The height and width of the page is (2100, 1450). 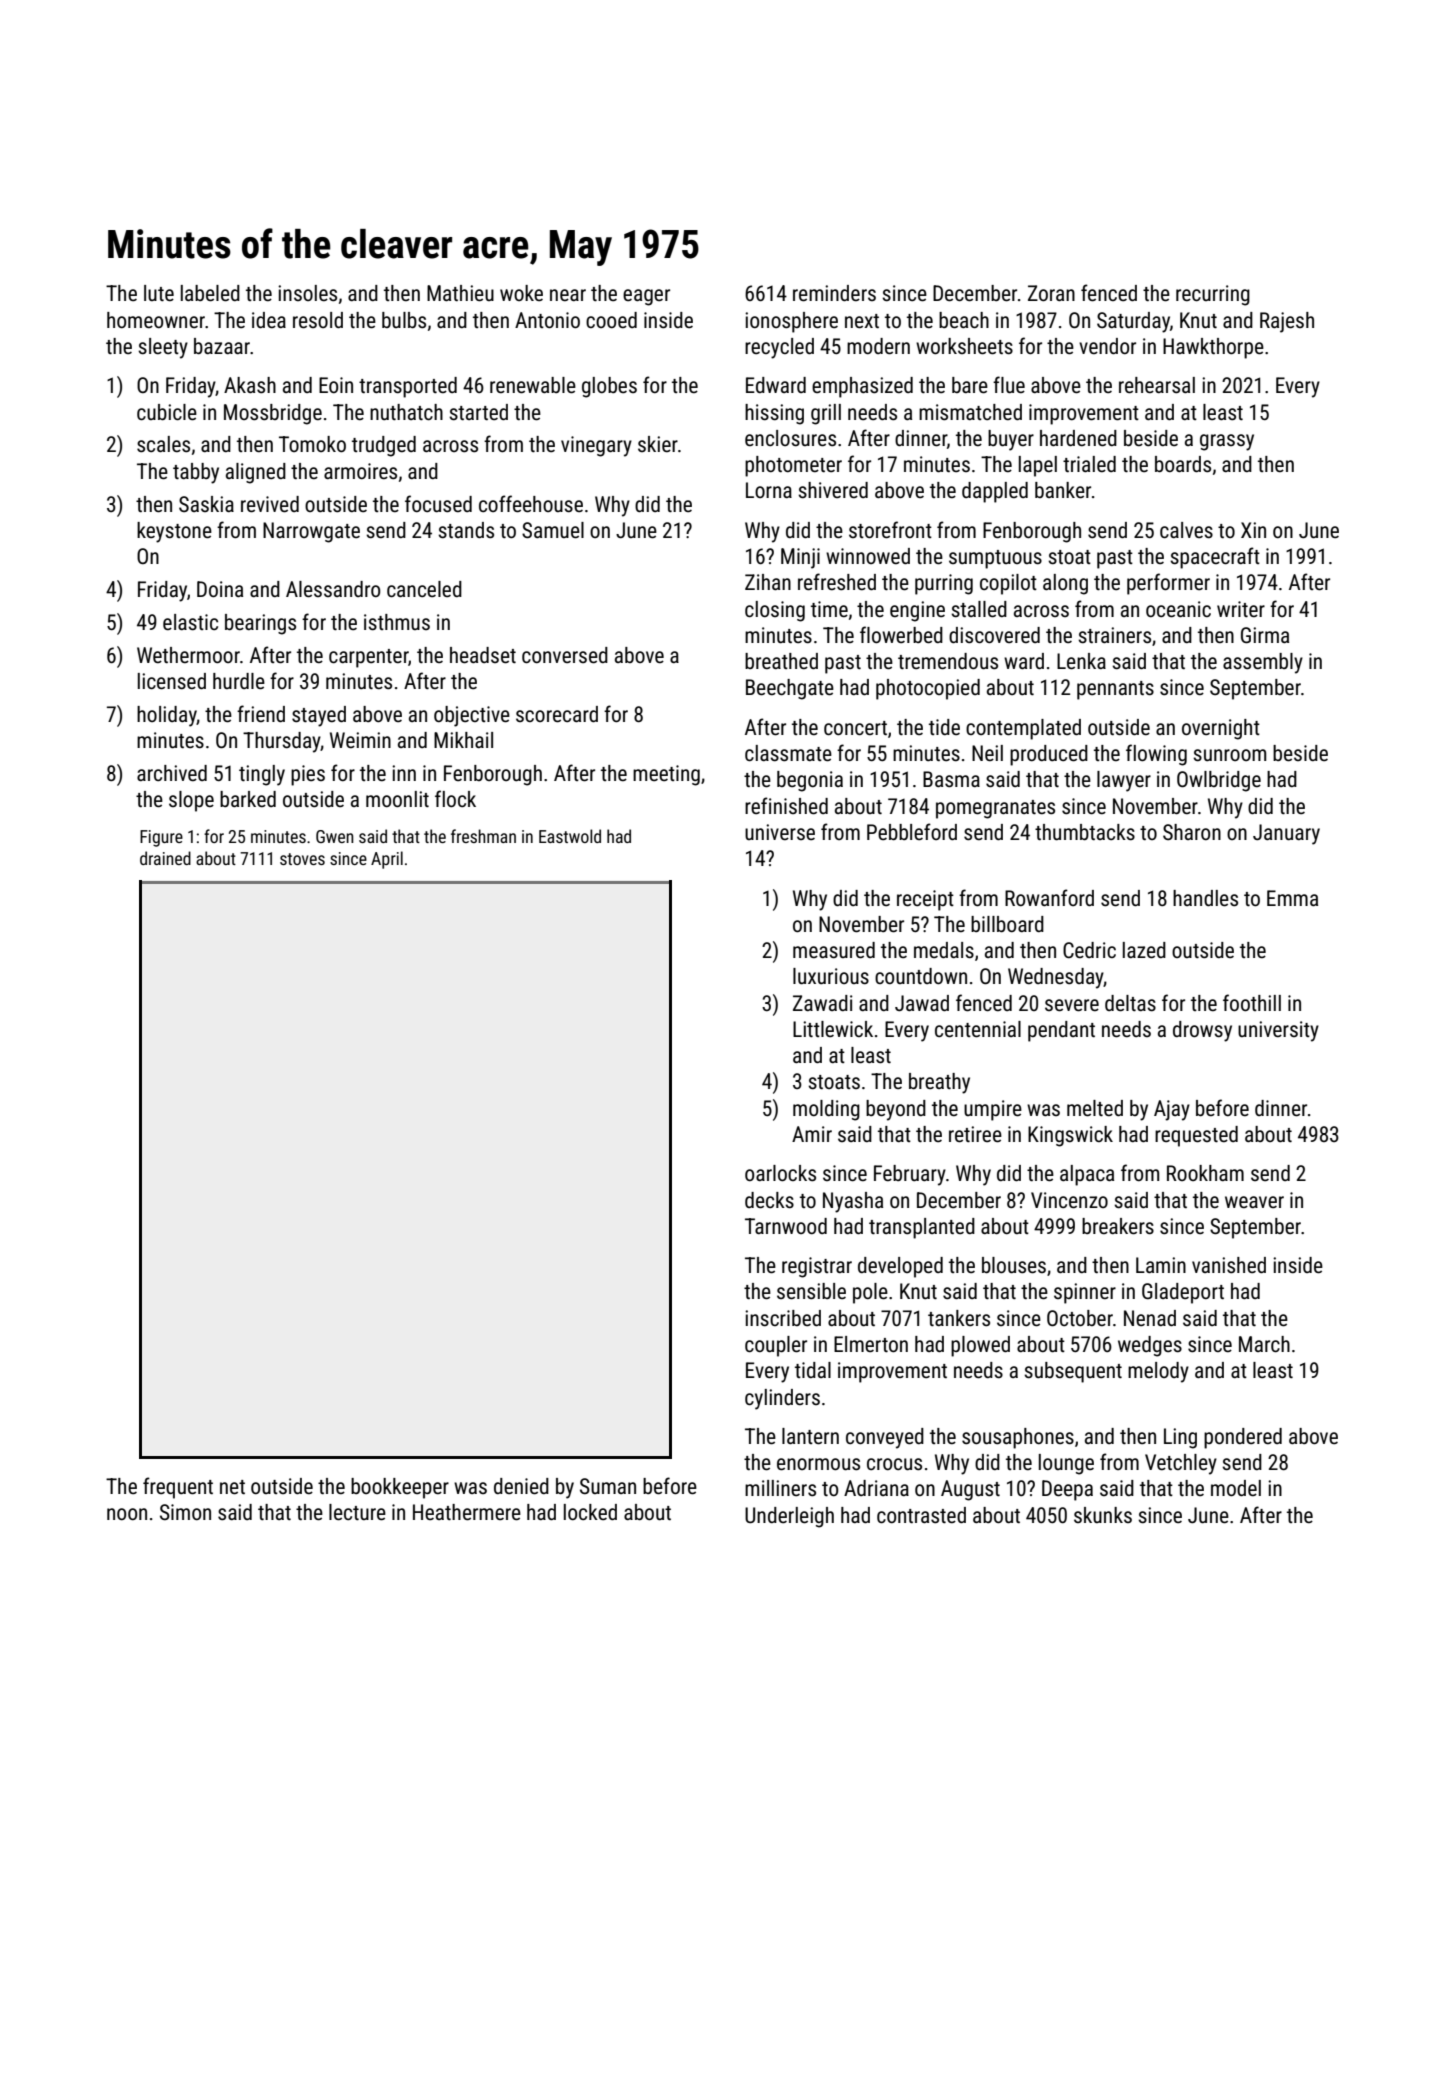 What do you see at coordinates (786, 1226) in the page?
I see `Tarnwood` at bounding box center [786, 1226].
